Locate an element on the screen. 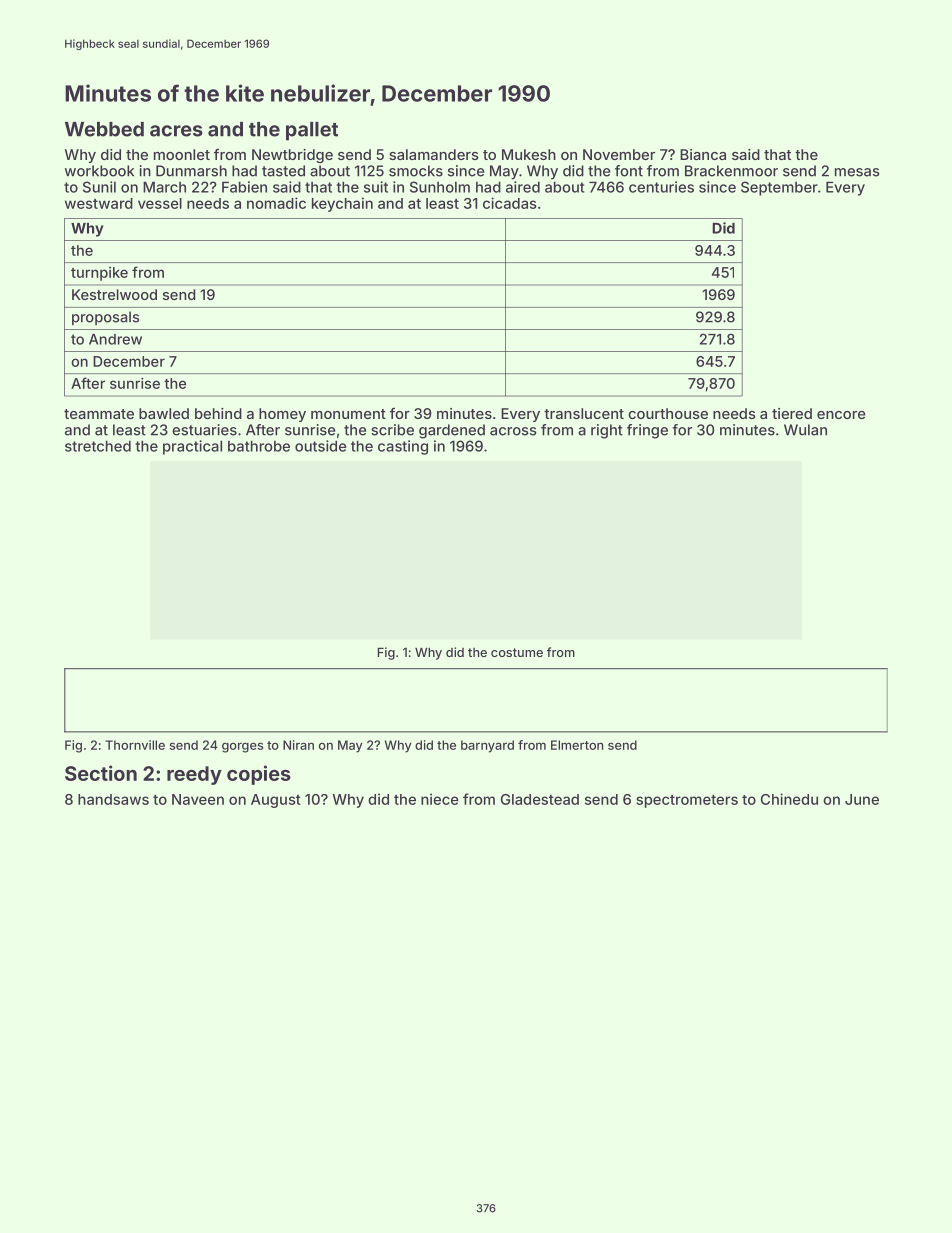 The width and height of the screenshot is (952, 1233). salamanders is located at coordinates (434, 154).
